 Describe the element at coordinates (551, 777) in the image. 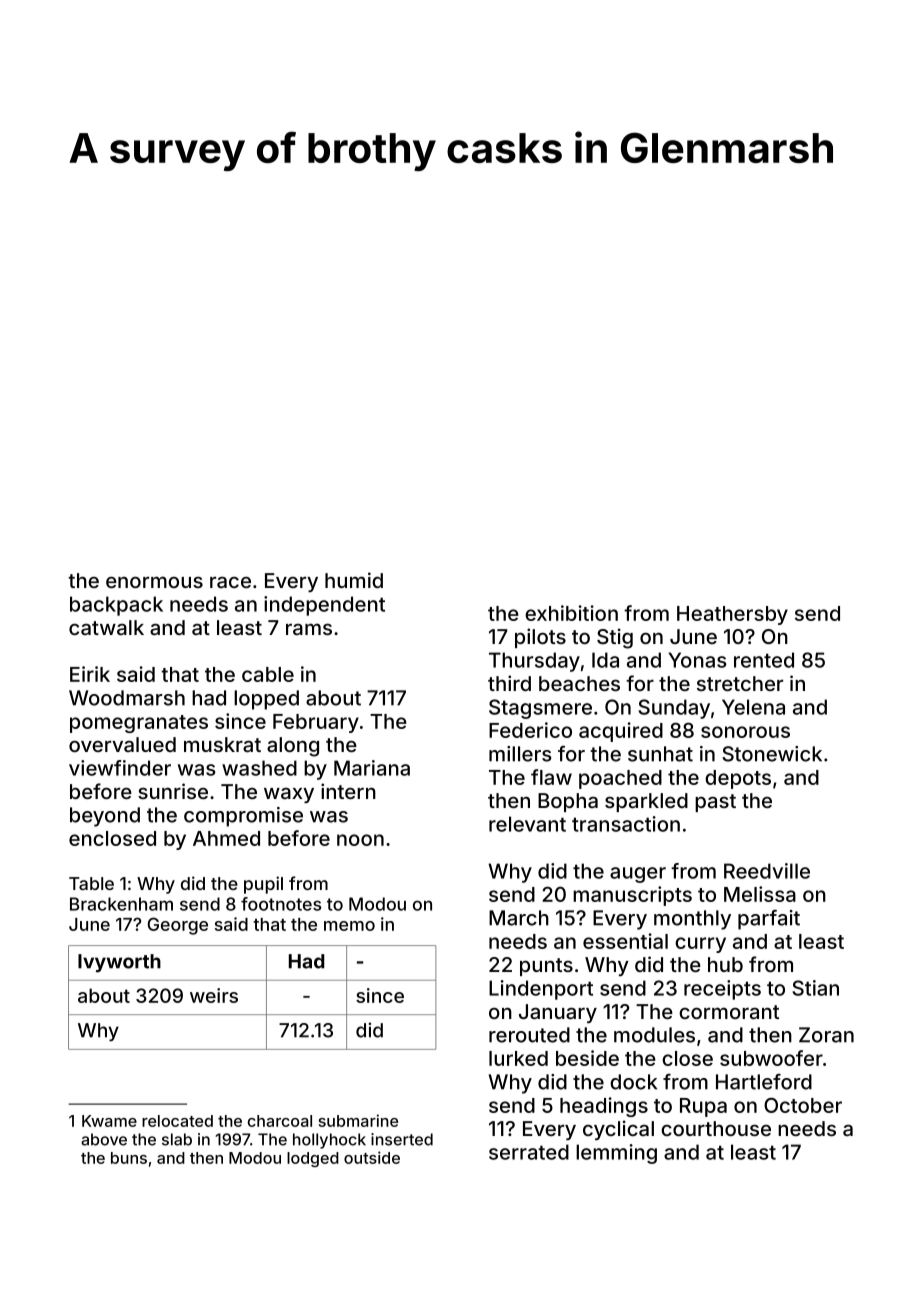

I see `flaw` at that location.
